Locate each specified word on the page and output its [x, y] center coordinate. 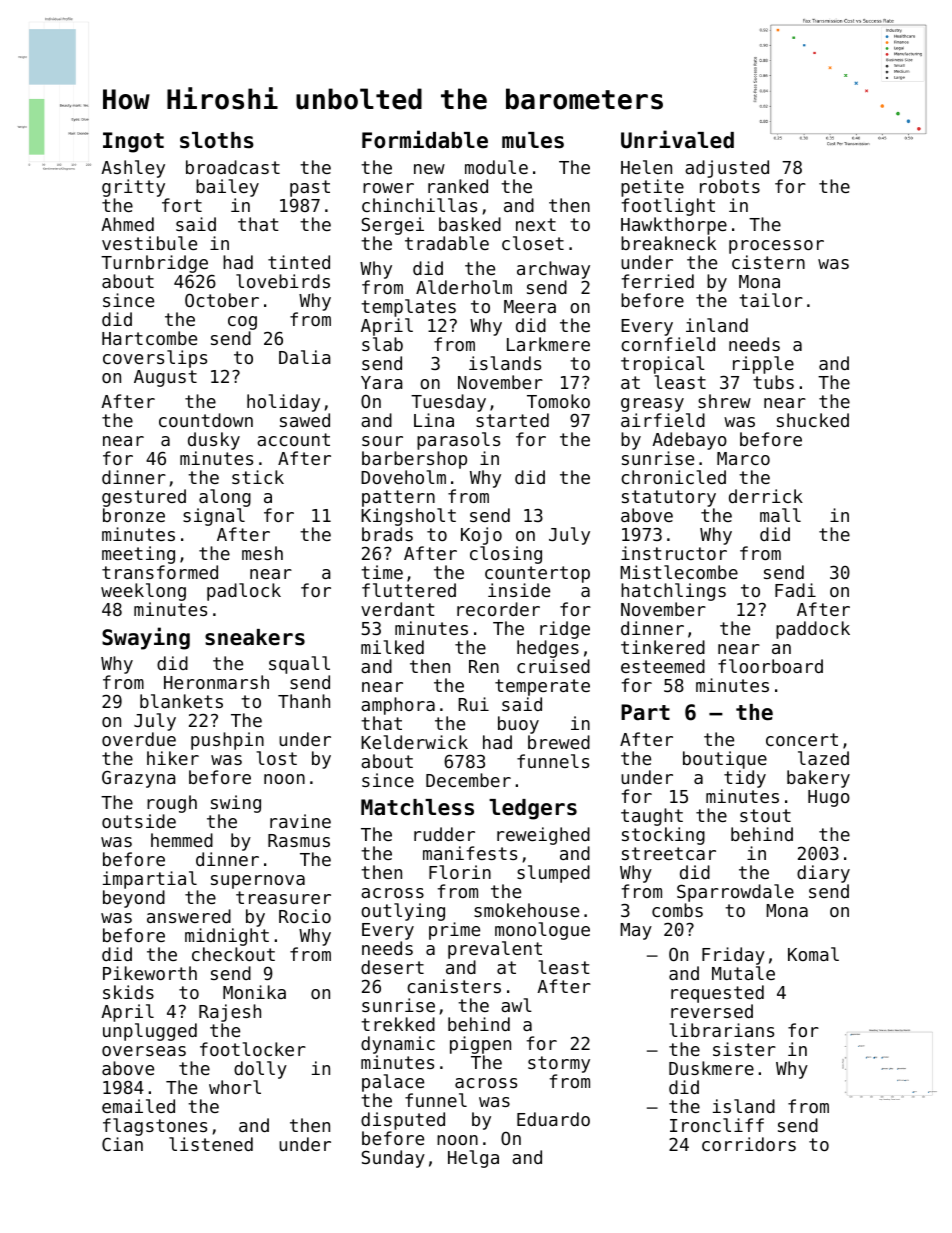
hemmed [182, 840]
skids [128, 992]
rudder [444, 834]
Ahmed [127, 224]
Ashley [133, 169]
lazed [823, 758]
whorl [235, 1087]
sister [744, 1049]
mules [533, 140]
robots [730, 186]
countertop [537, 575]
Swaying [146, 638]
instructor [674, 553]
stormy [559, 1064]
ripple [763, 365]
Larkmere [548, 344]
